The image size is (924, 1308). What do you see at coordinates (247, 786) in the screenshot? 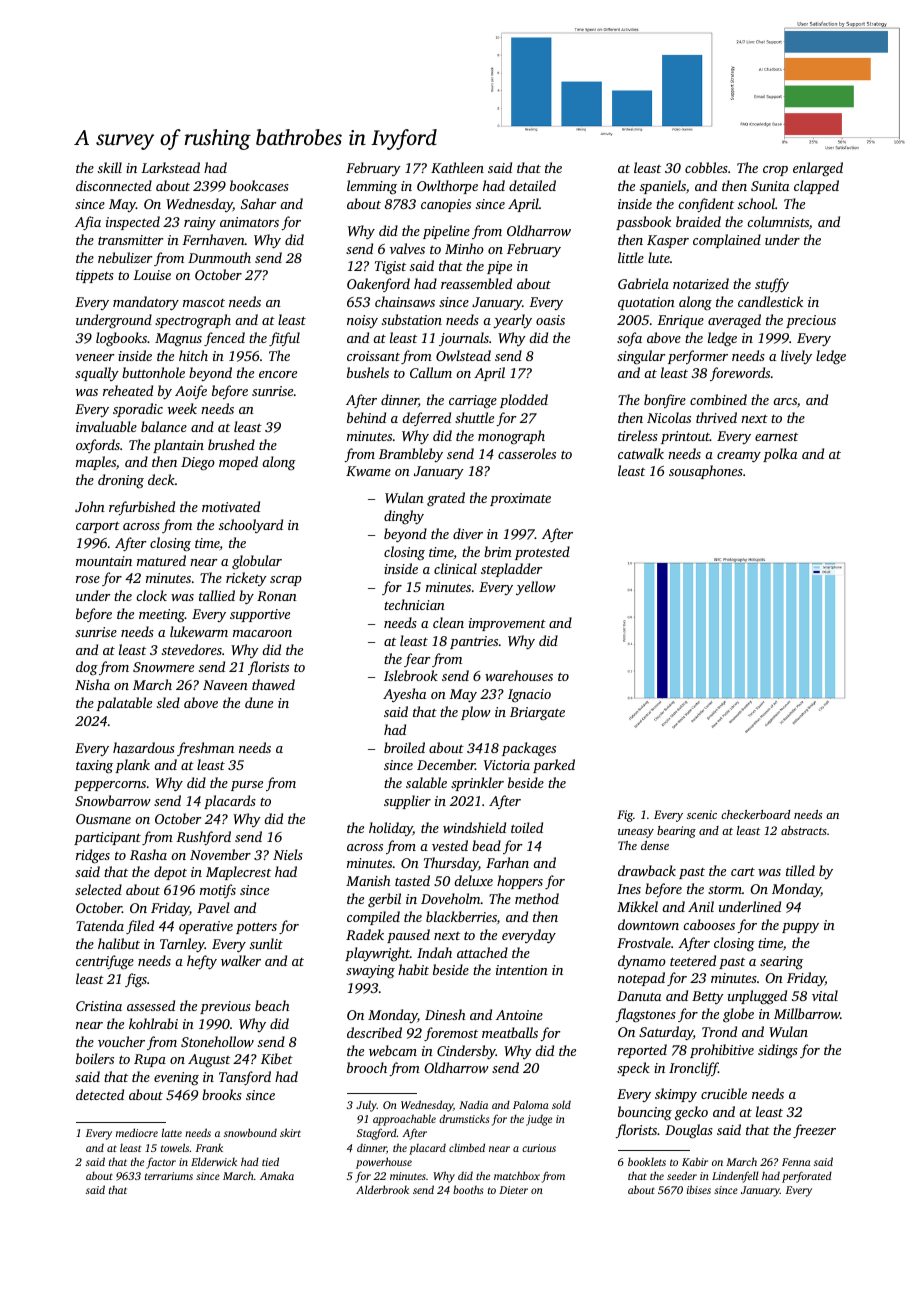
I see `purse` at bounding box center [247, 786].
